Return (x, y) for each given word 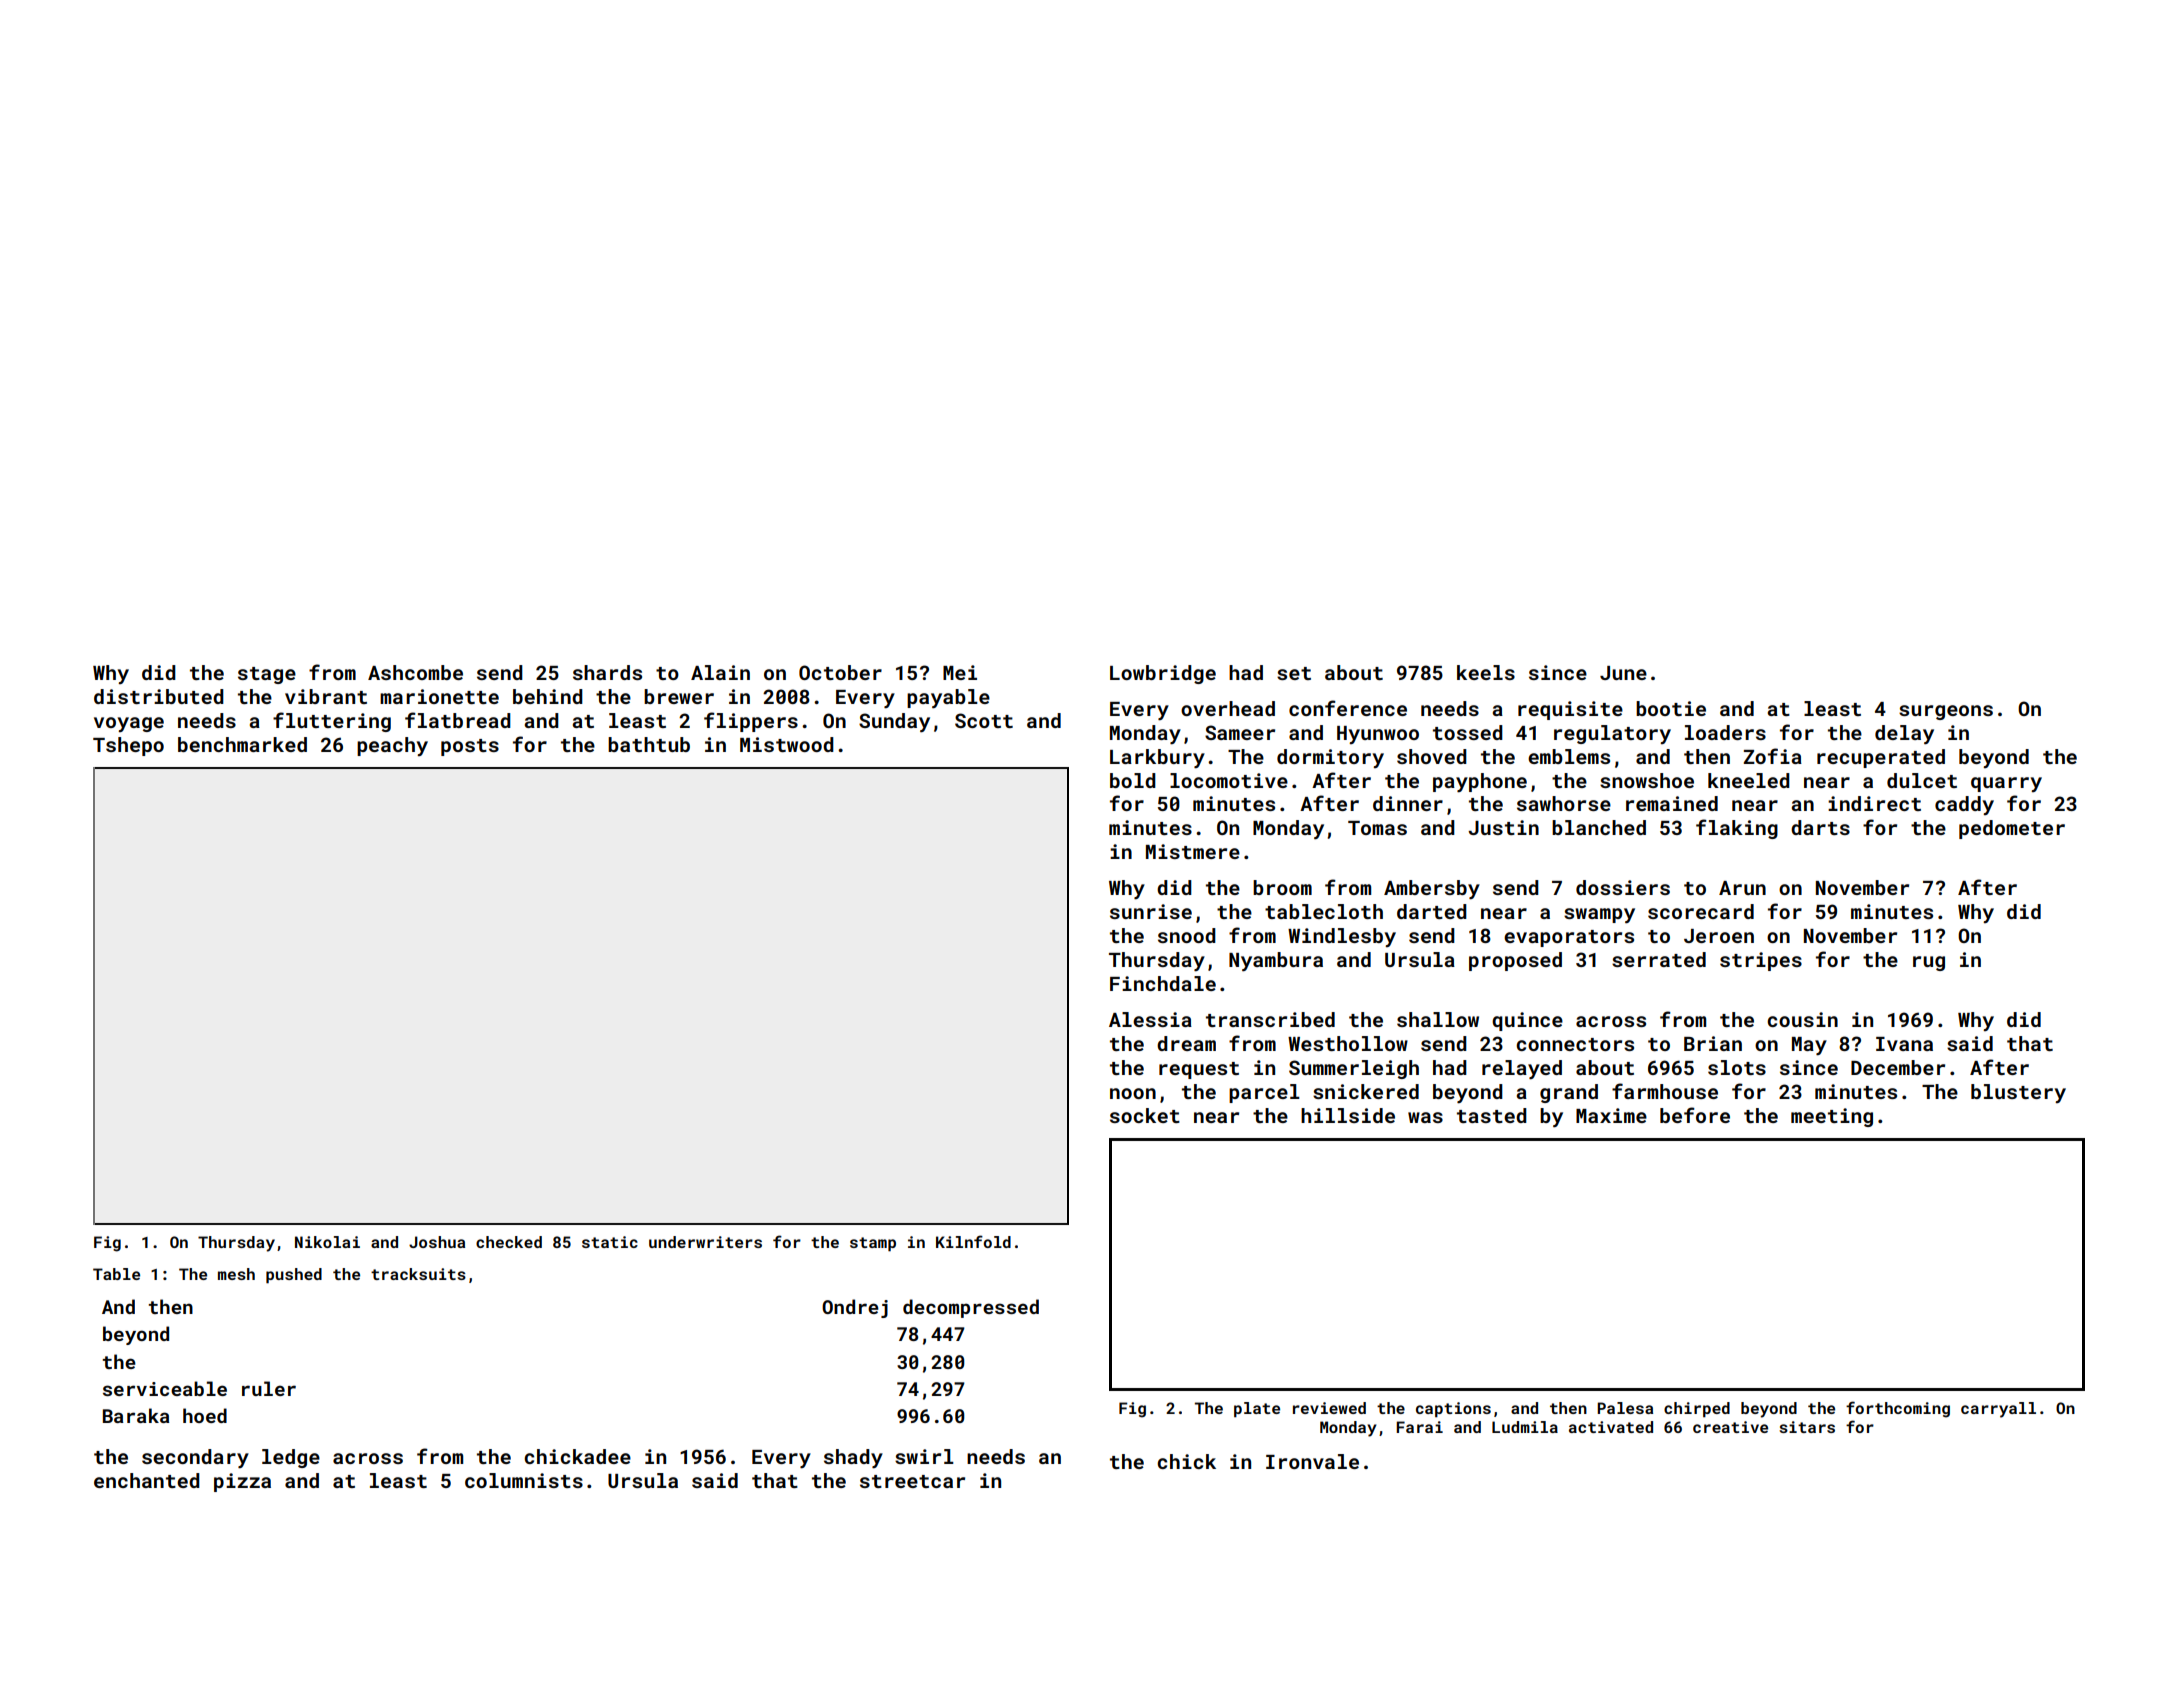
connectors (1575, 1044)
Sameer (1240, 732)
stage (267, 675)
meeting (1832, 1117)
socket (1145, 1115)
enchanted (147, 1480)
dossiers (1623, 887)
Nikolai (327, 1242)
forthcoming (1898, 1409)
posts (470, 747)
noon (1133, 1093)
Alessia (1150, 1019)
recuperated (1881, 758)
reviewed (1329, 1408)
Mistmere (1193, 851)
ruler (269, 1388)
